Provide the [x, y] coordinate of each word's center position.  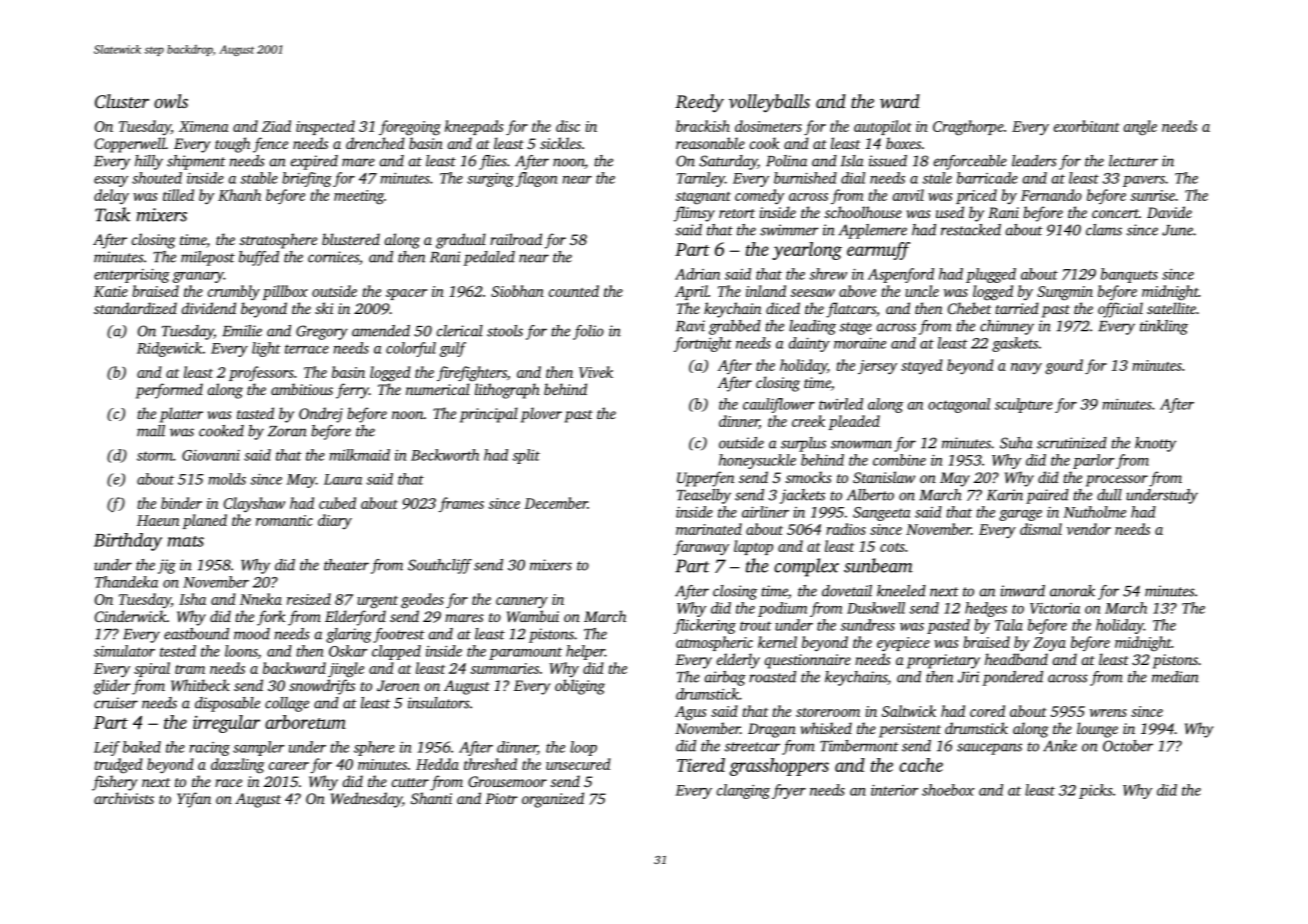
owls [171, 101]
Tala [1009, 625]
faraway [701, 548]
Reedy [699, 103]
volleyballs [769, 103]
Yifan [194, 800]
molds [227, 479]
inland [766, 291]
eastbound [196, 634]
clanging [743, 791]
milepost [208, 258]
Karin [1005, 495]
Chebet [969, 308]
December [556, 503]
